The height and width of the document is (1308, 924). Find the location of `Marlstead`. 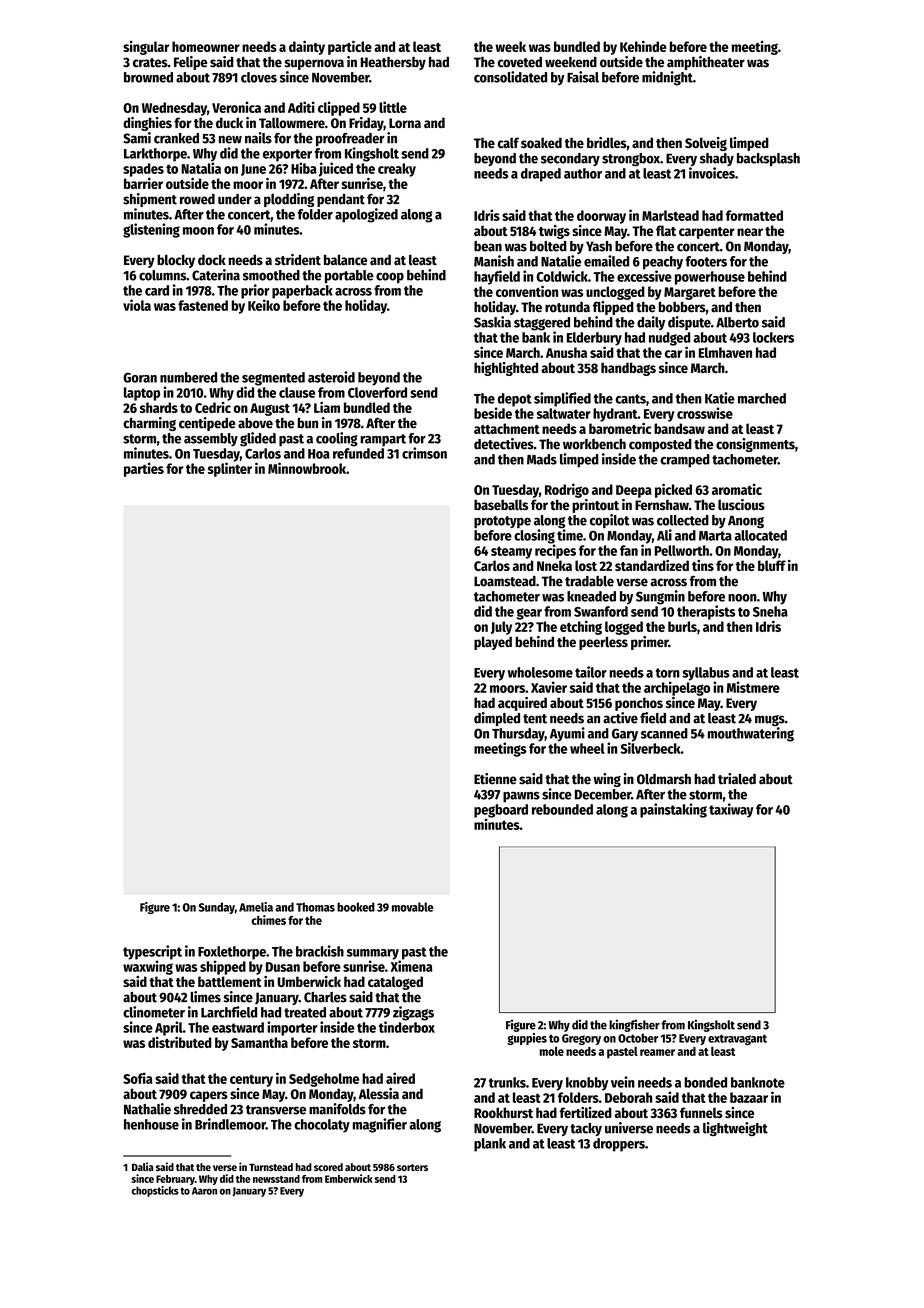

Marlstead is located at coordinates (670, 215).
